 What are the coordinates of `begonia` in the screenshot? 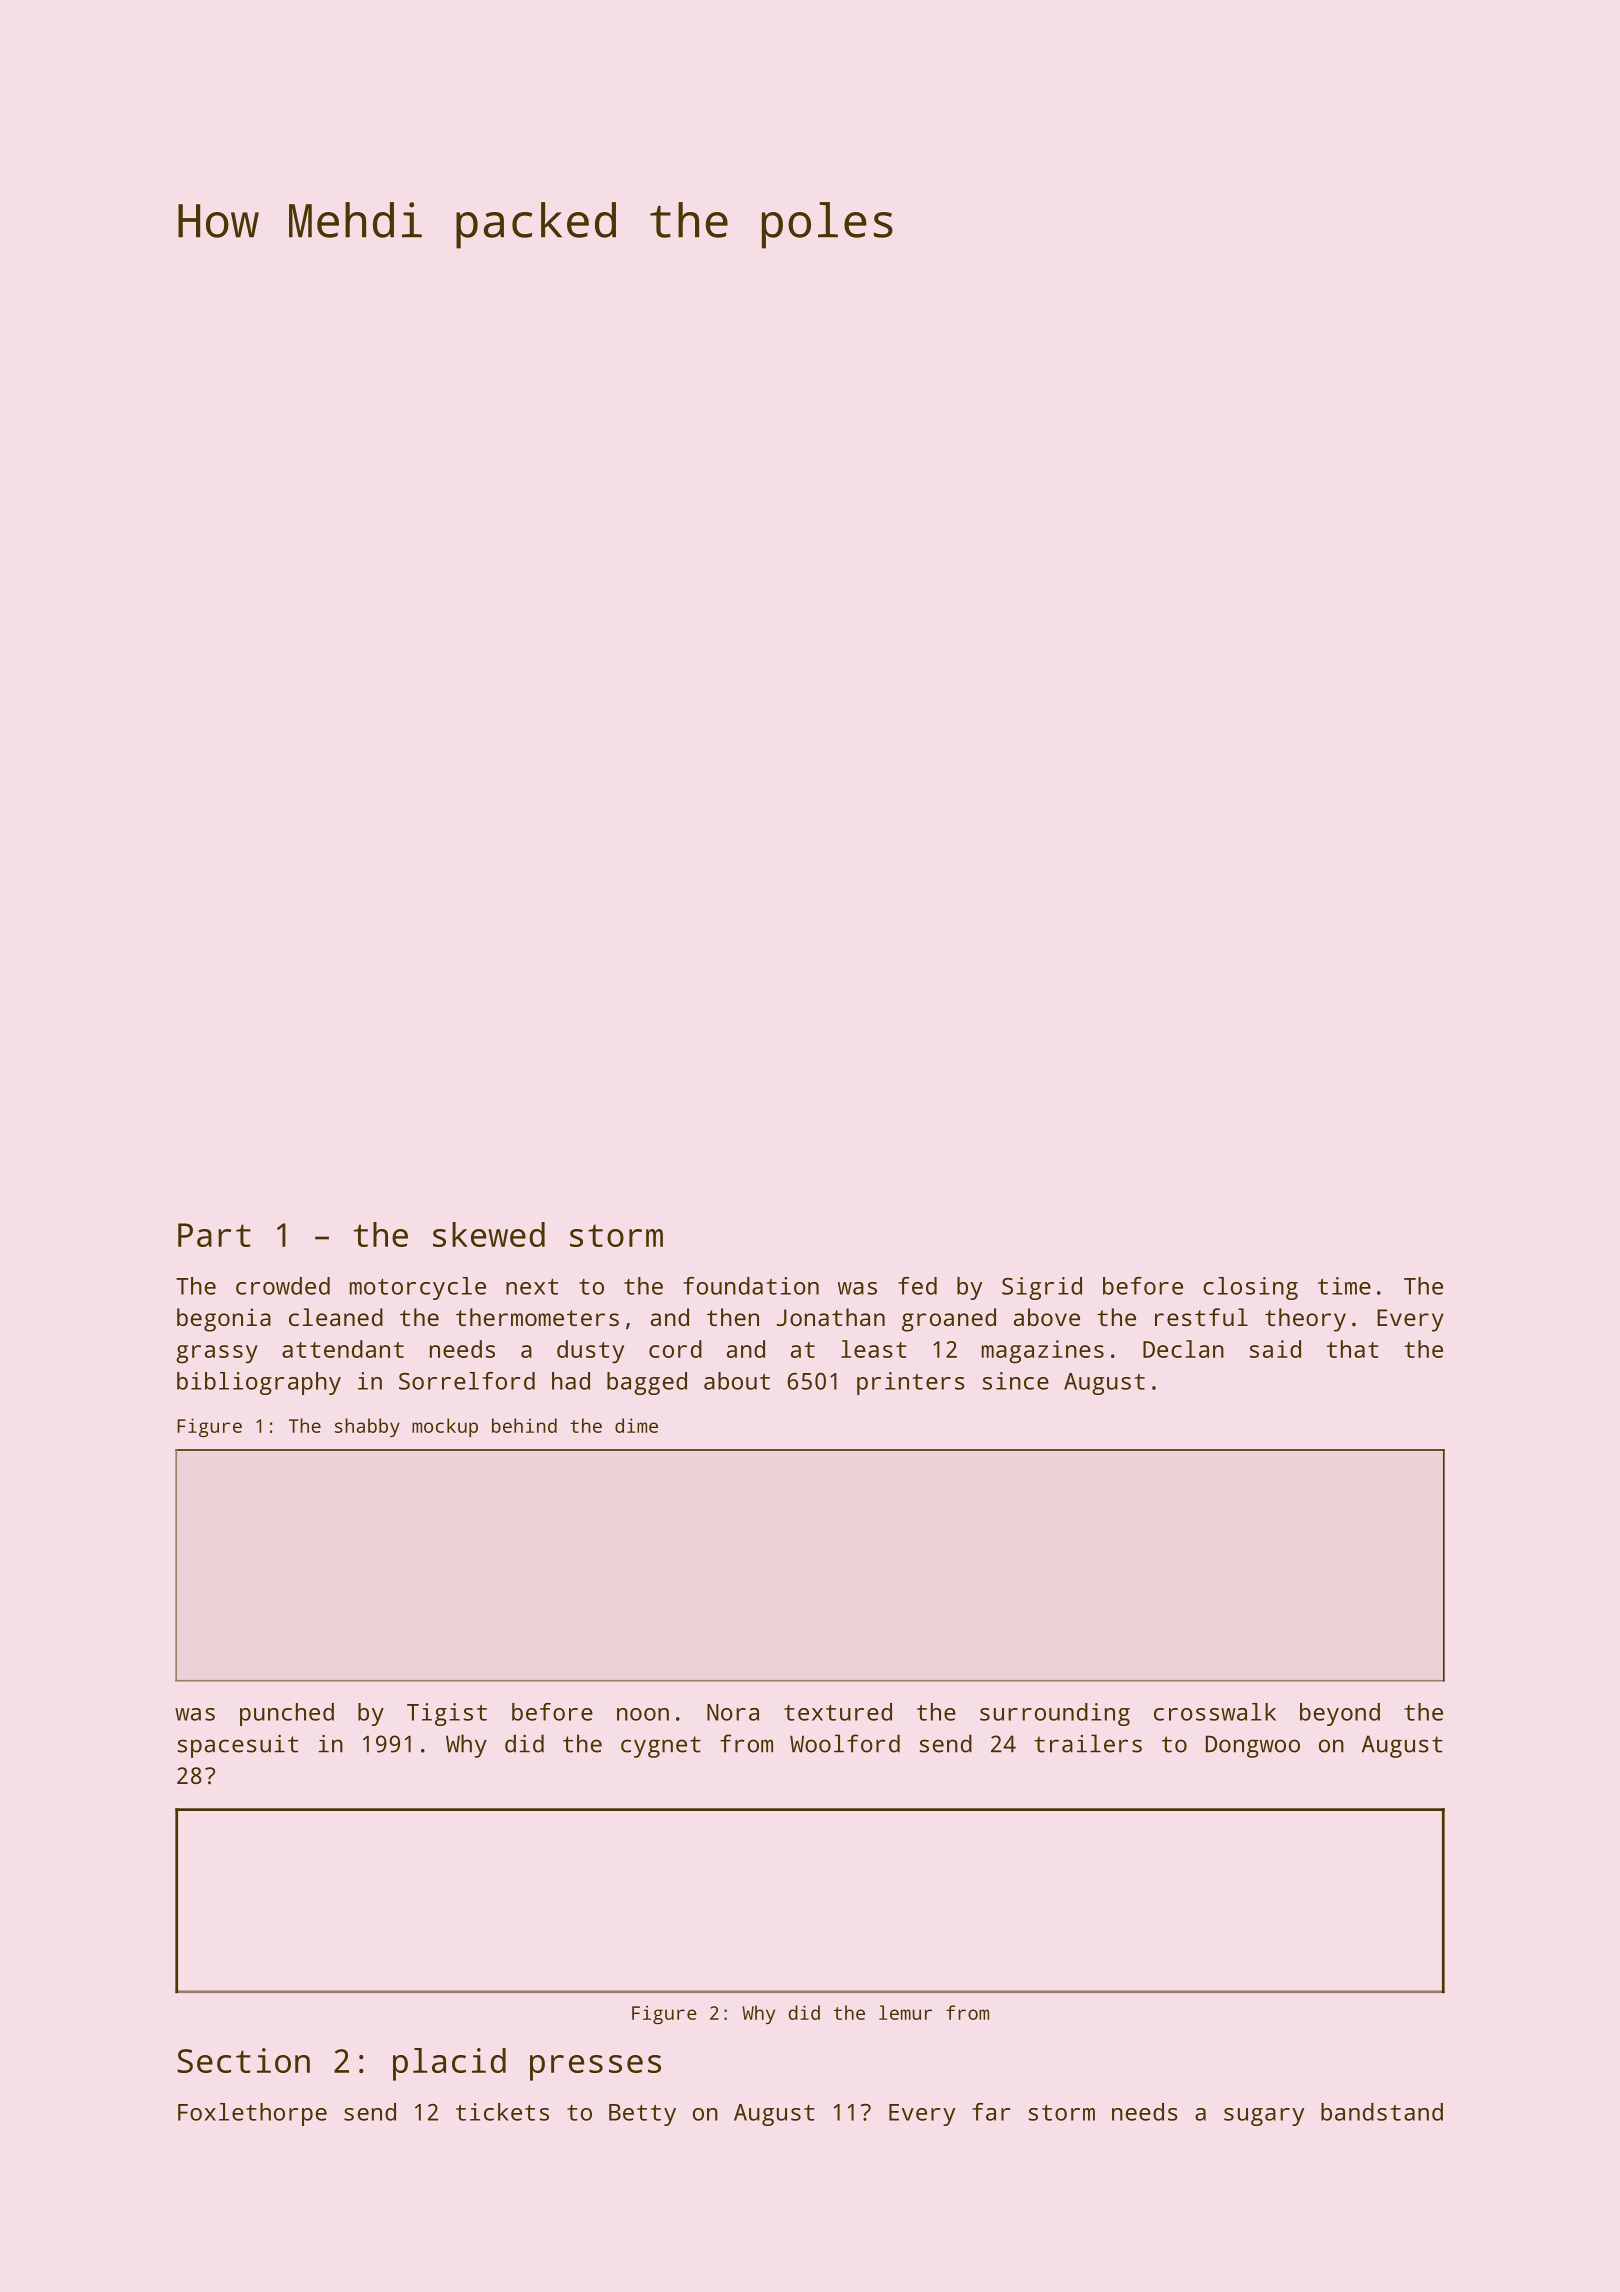 It's located at (224, 1320).
